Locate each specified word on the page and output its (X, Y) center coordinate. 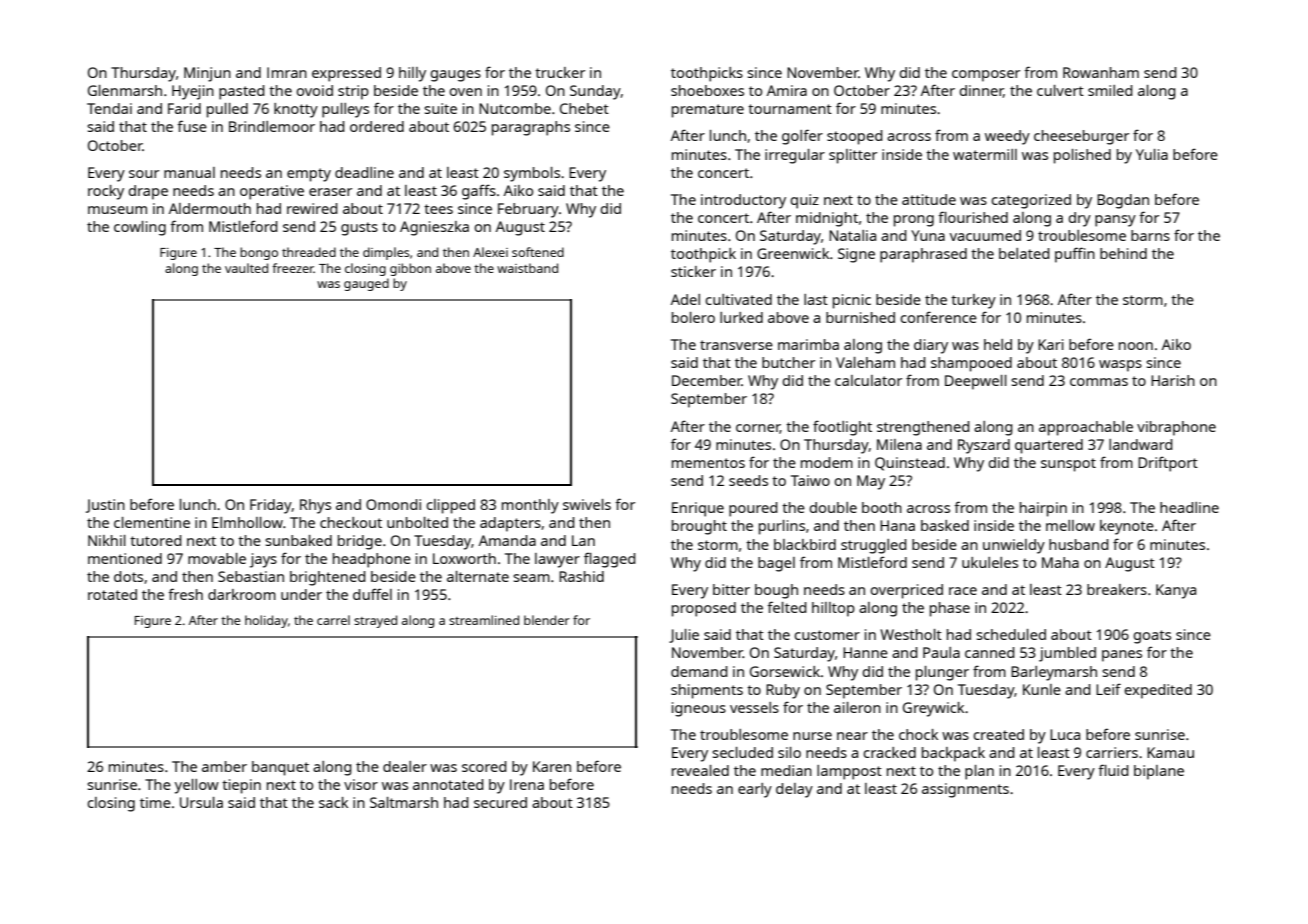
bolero (693, 317)
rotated (112, 594)
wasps (1120, 366)
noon (1136, 346)
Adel (685, 299)
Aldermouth (210, 208)
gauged (366, 284)
